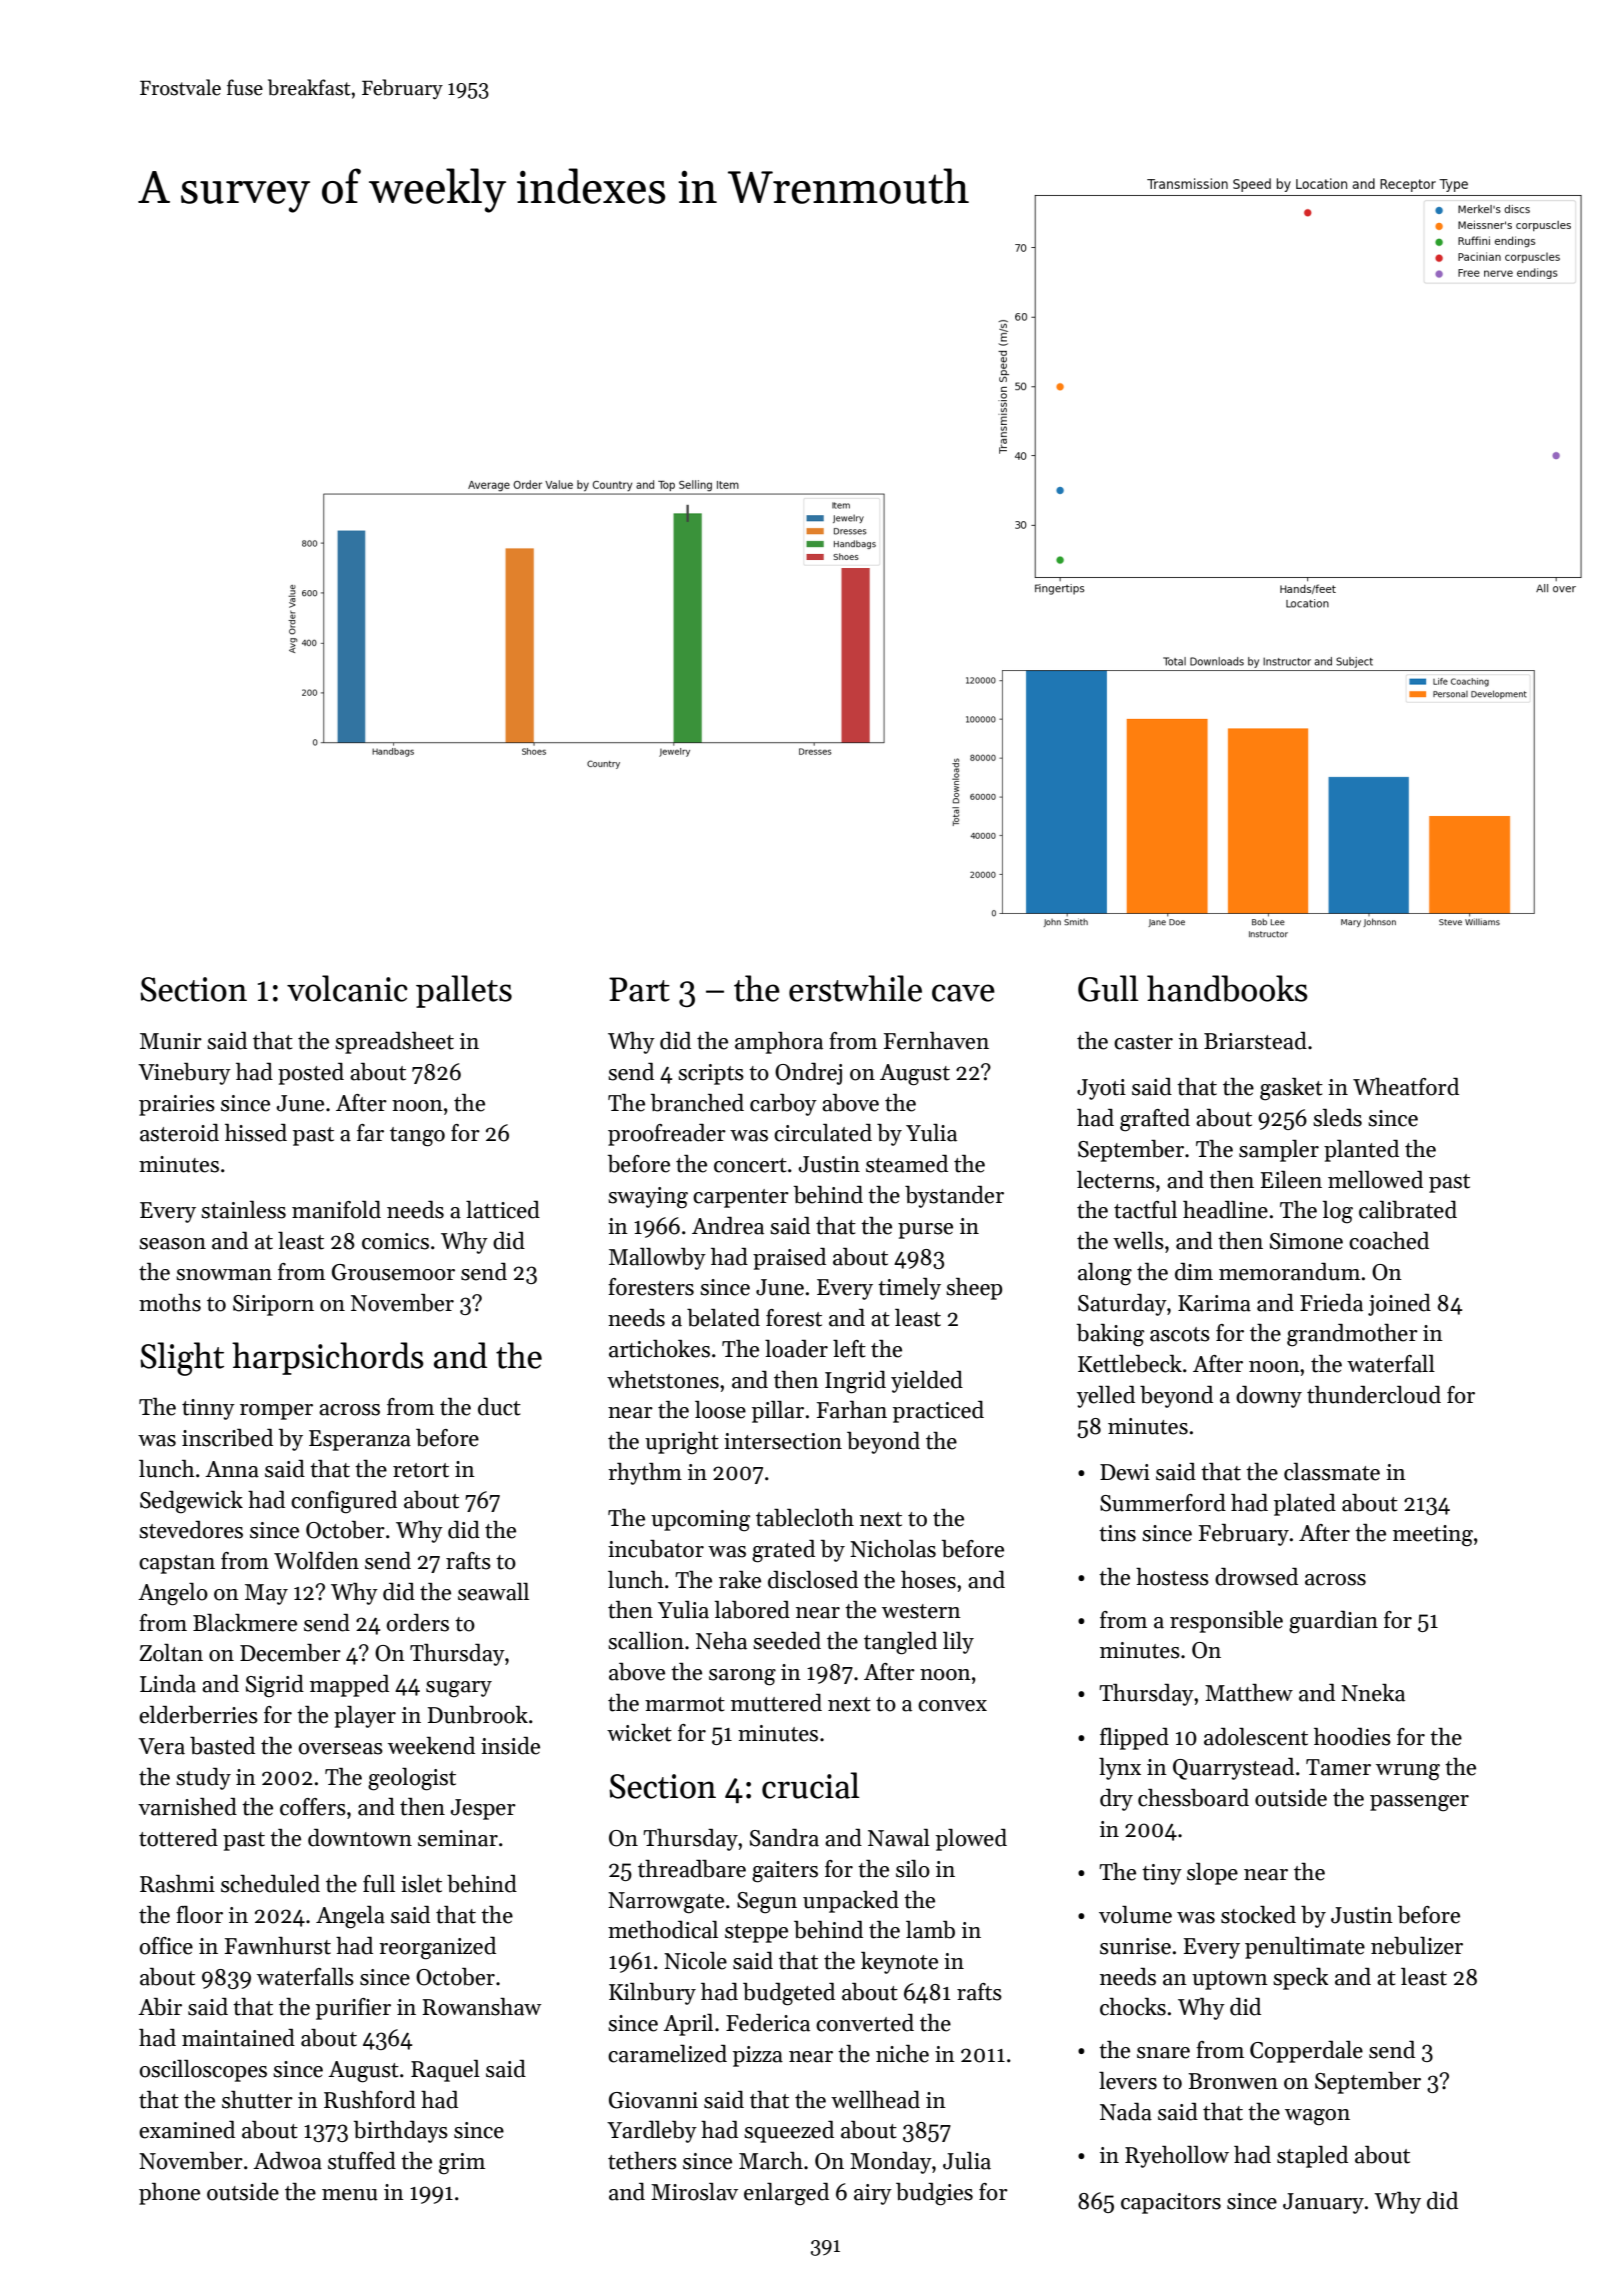  Describe the element at coordinates (639, 989) in the document. I see `Part` at that location.
